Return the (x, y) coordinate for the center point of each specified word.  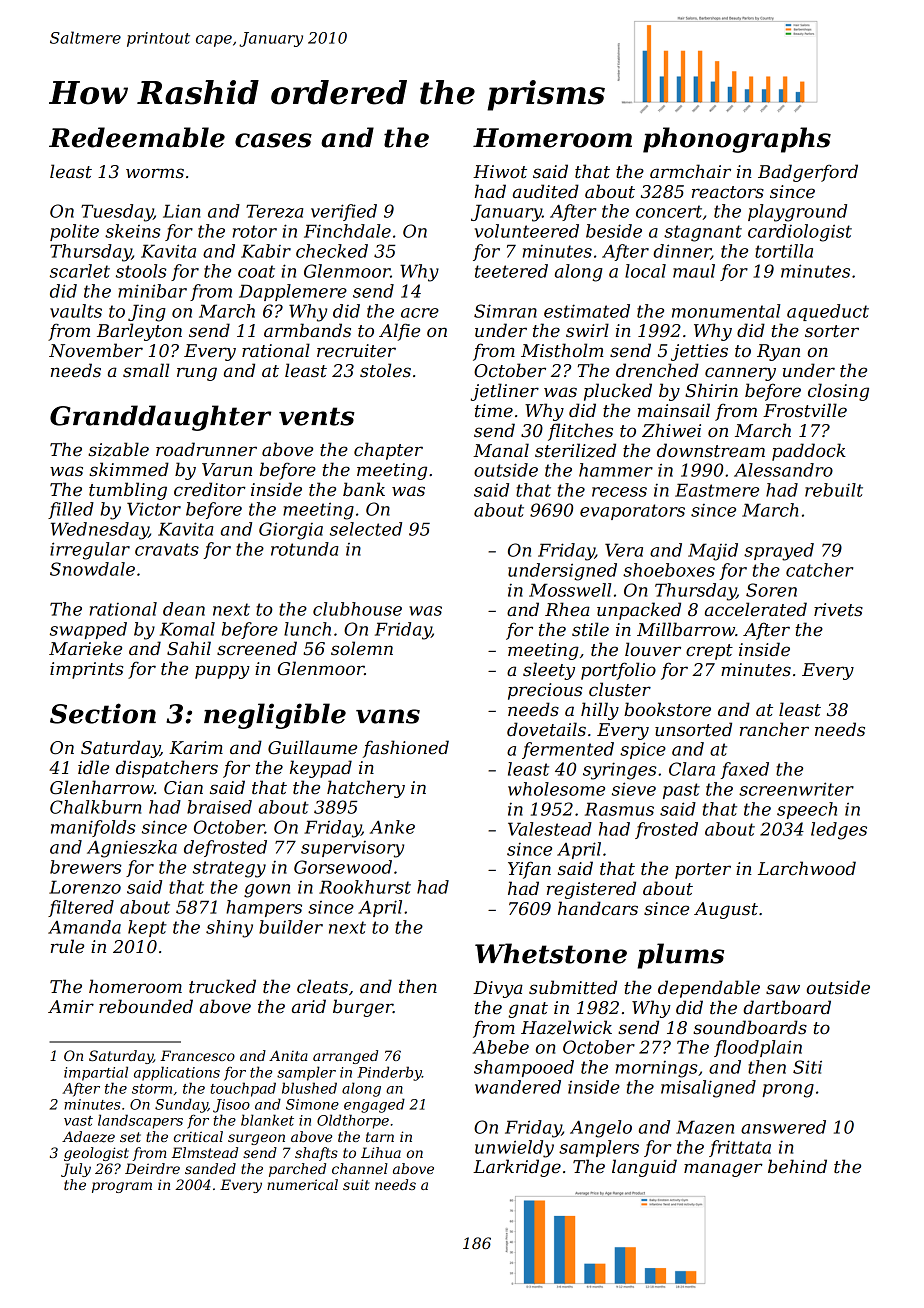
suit (356, 1184)
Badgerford (808, 173)
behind (797, 1166)
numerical (302, 1184)
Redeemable (137, 137)
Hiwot (500, 172)
